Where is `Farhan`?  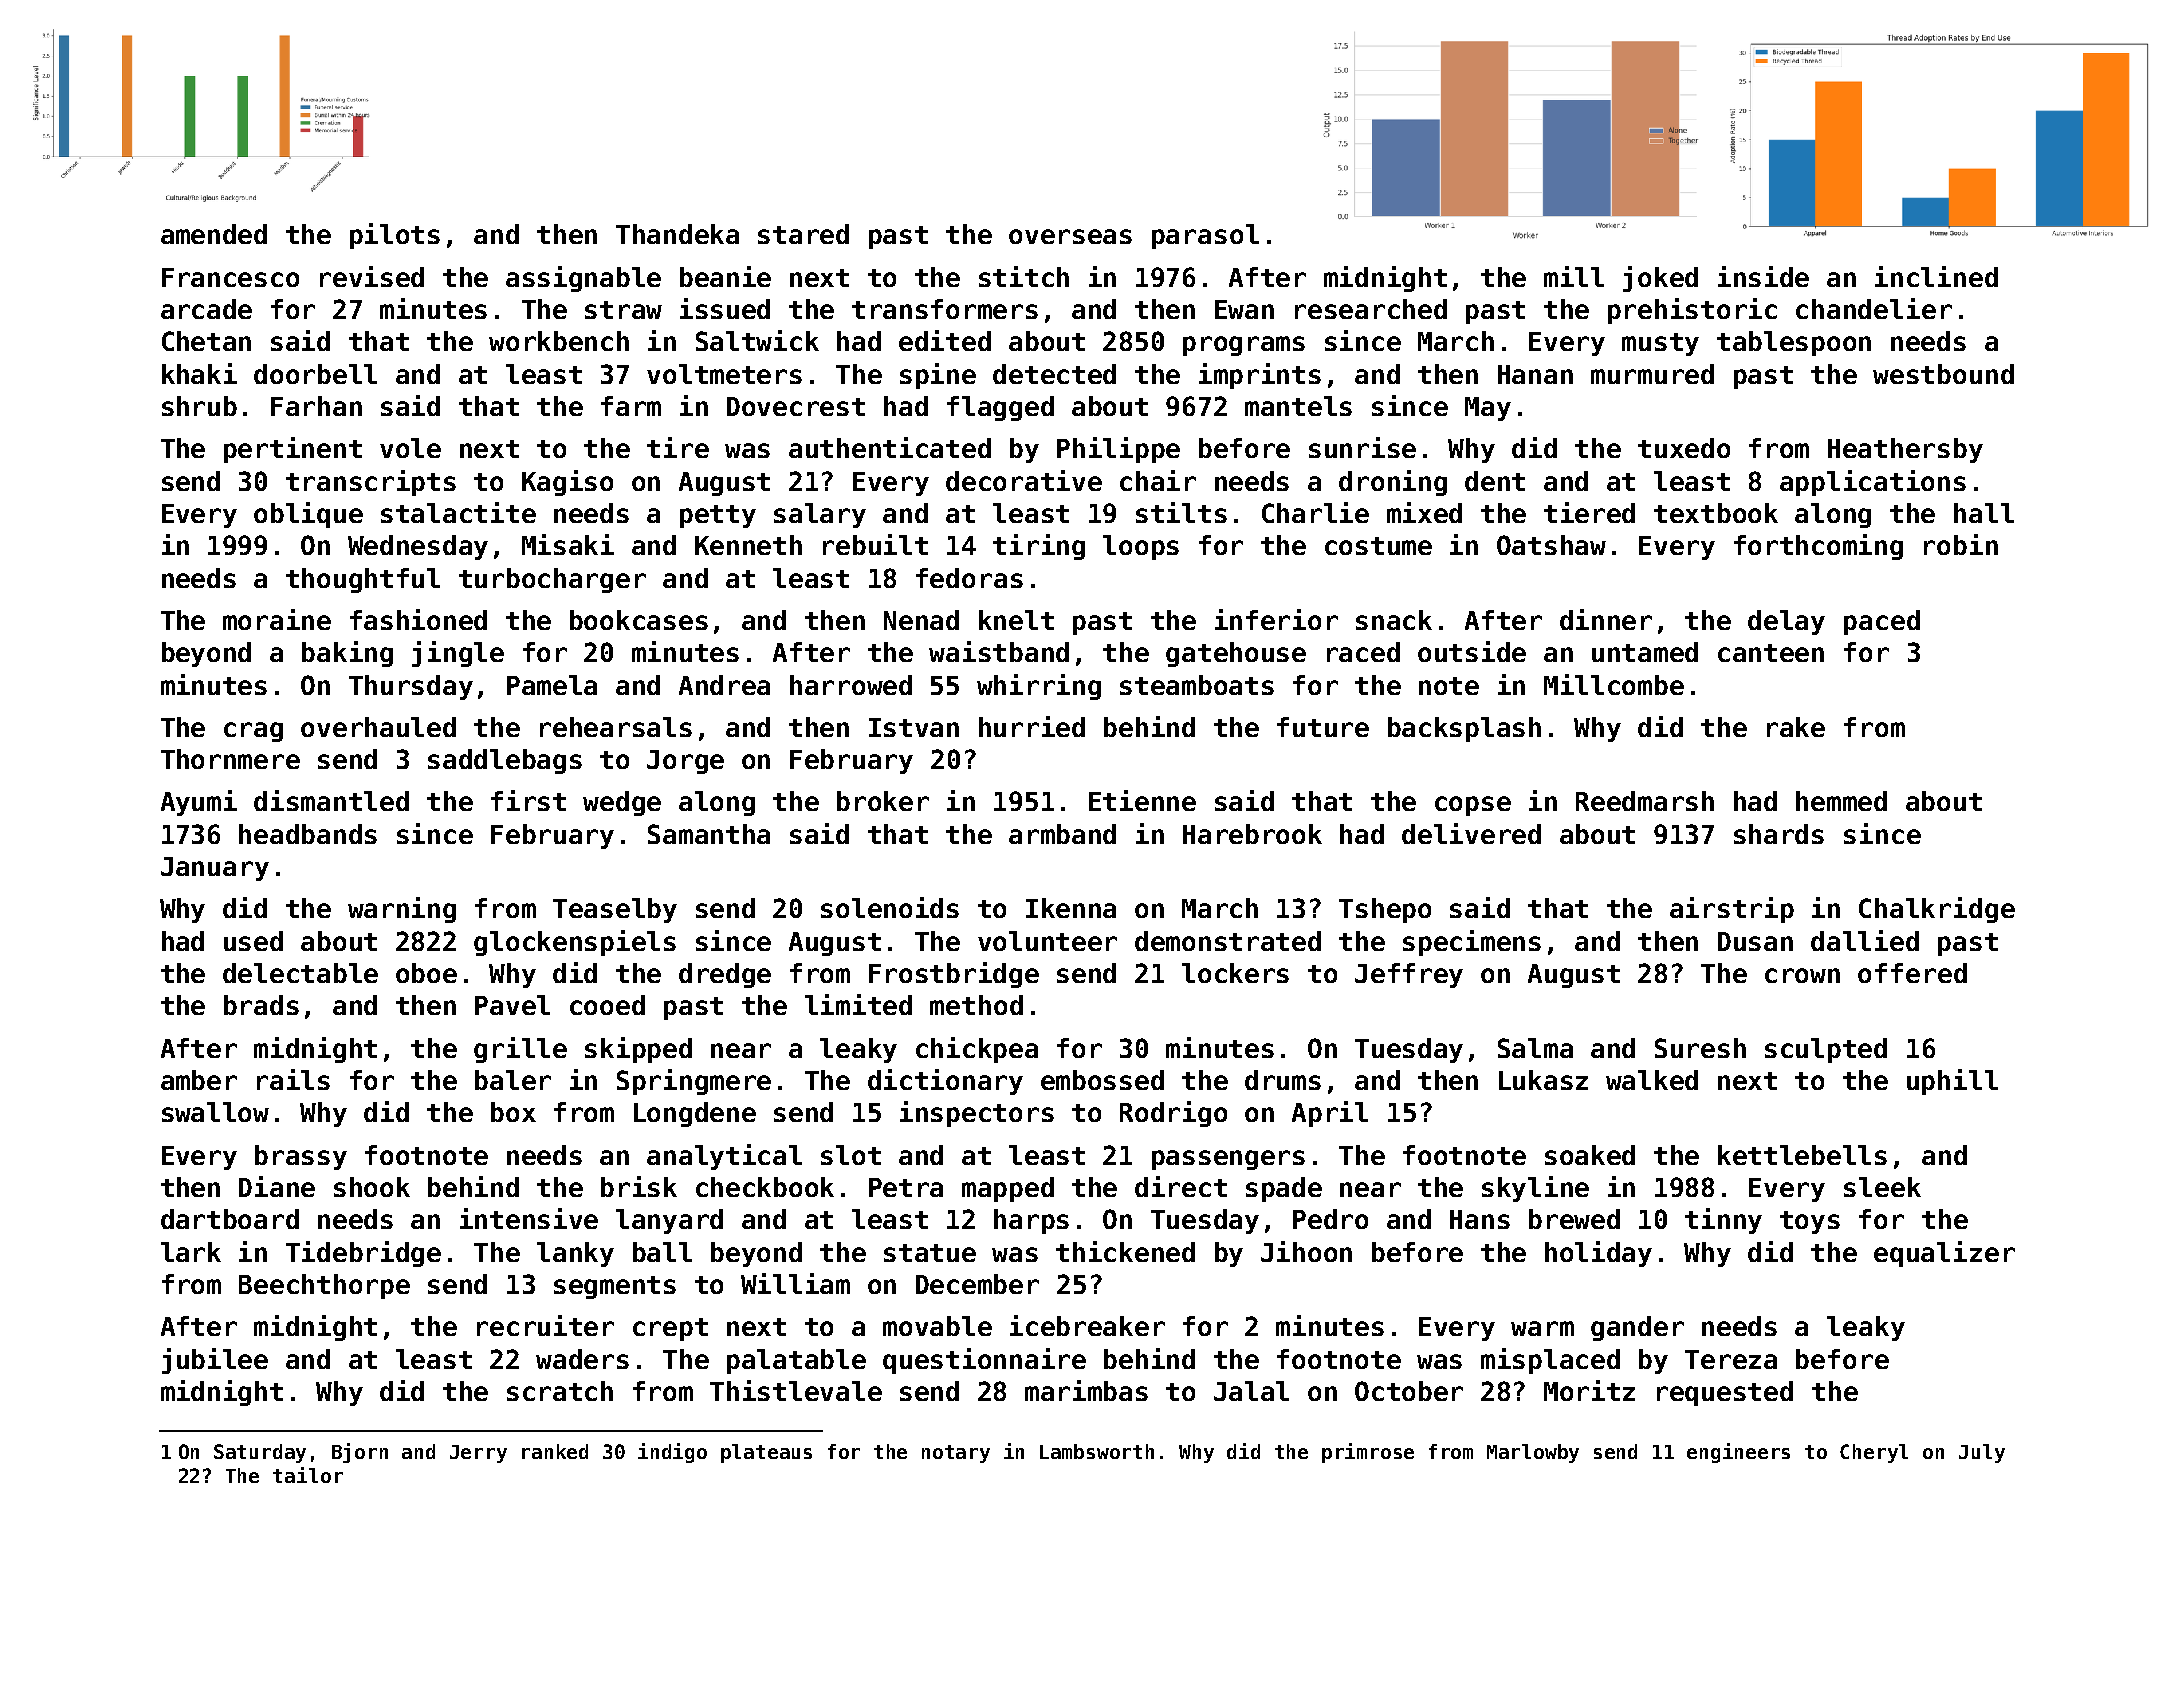
Farhan is located at coordinates (316, 406).
